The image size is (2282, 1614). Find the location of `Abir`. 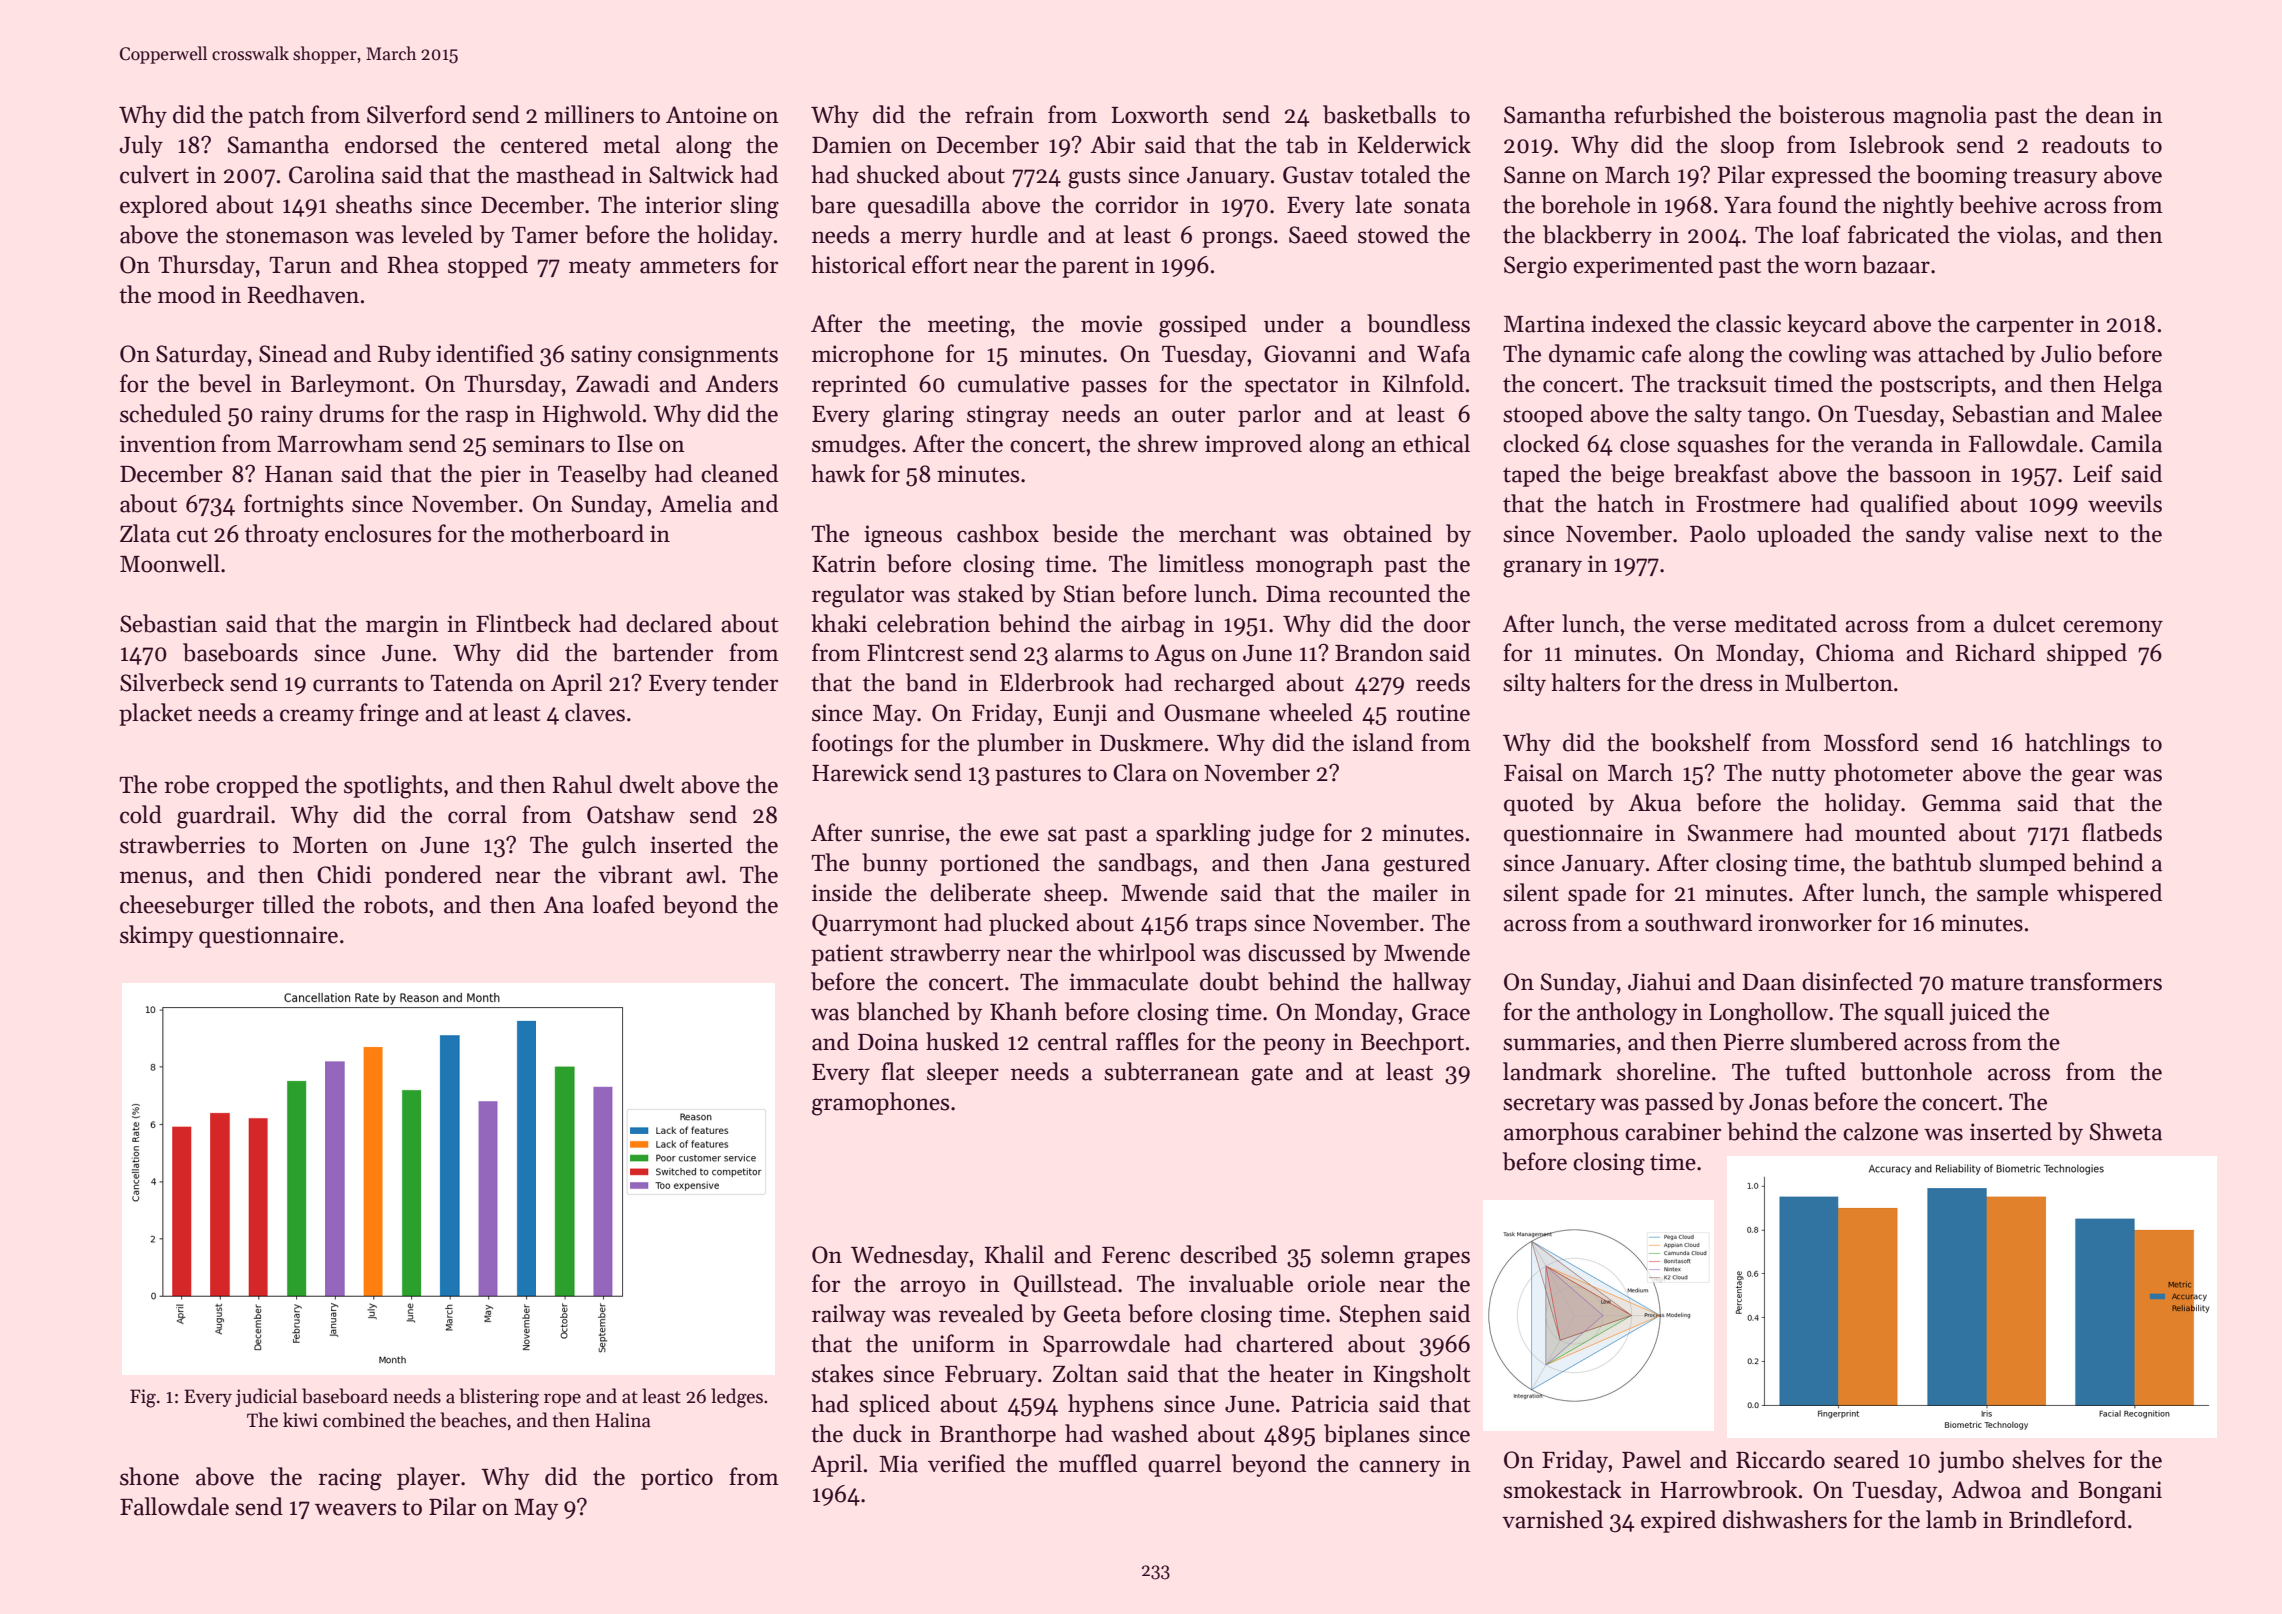

Abir is located at coordinates (1112, 144).
